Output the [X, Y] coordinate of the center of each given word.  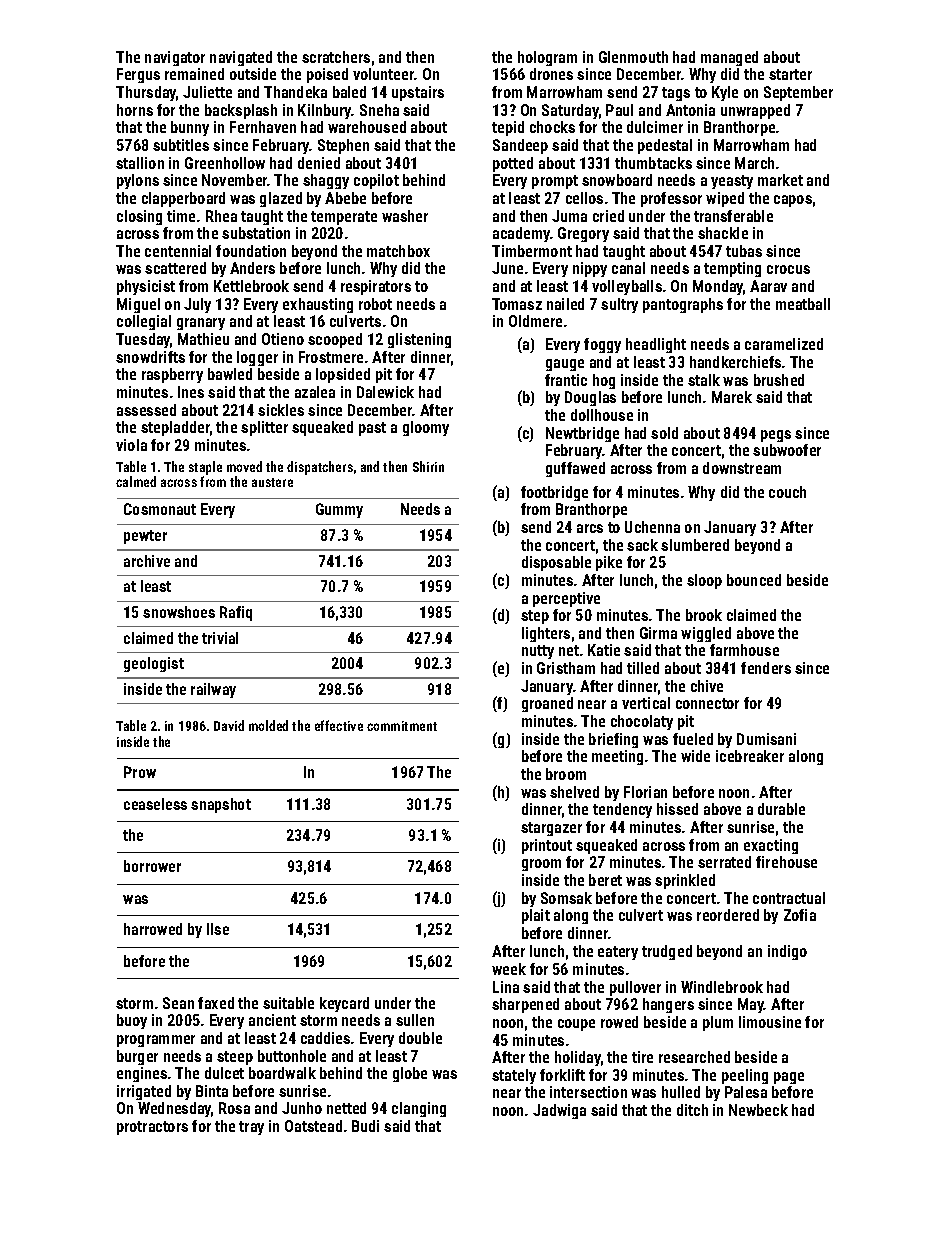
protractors [152, 1128]
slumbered [695, 545]
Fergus [138, 75]
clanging [419, 1109]
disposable [556, 563]
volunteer [384, 74]
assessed [146, 410]
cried [608, 216]
